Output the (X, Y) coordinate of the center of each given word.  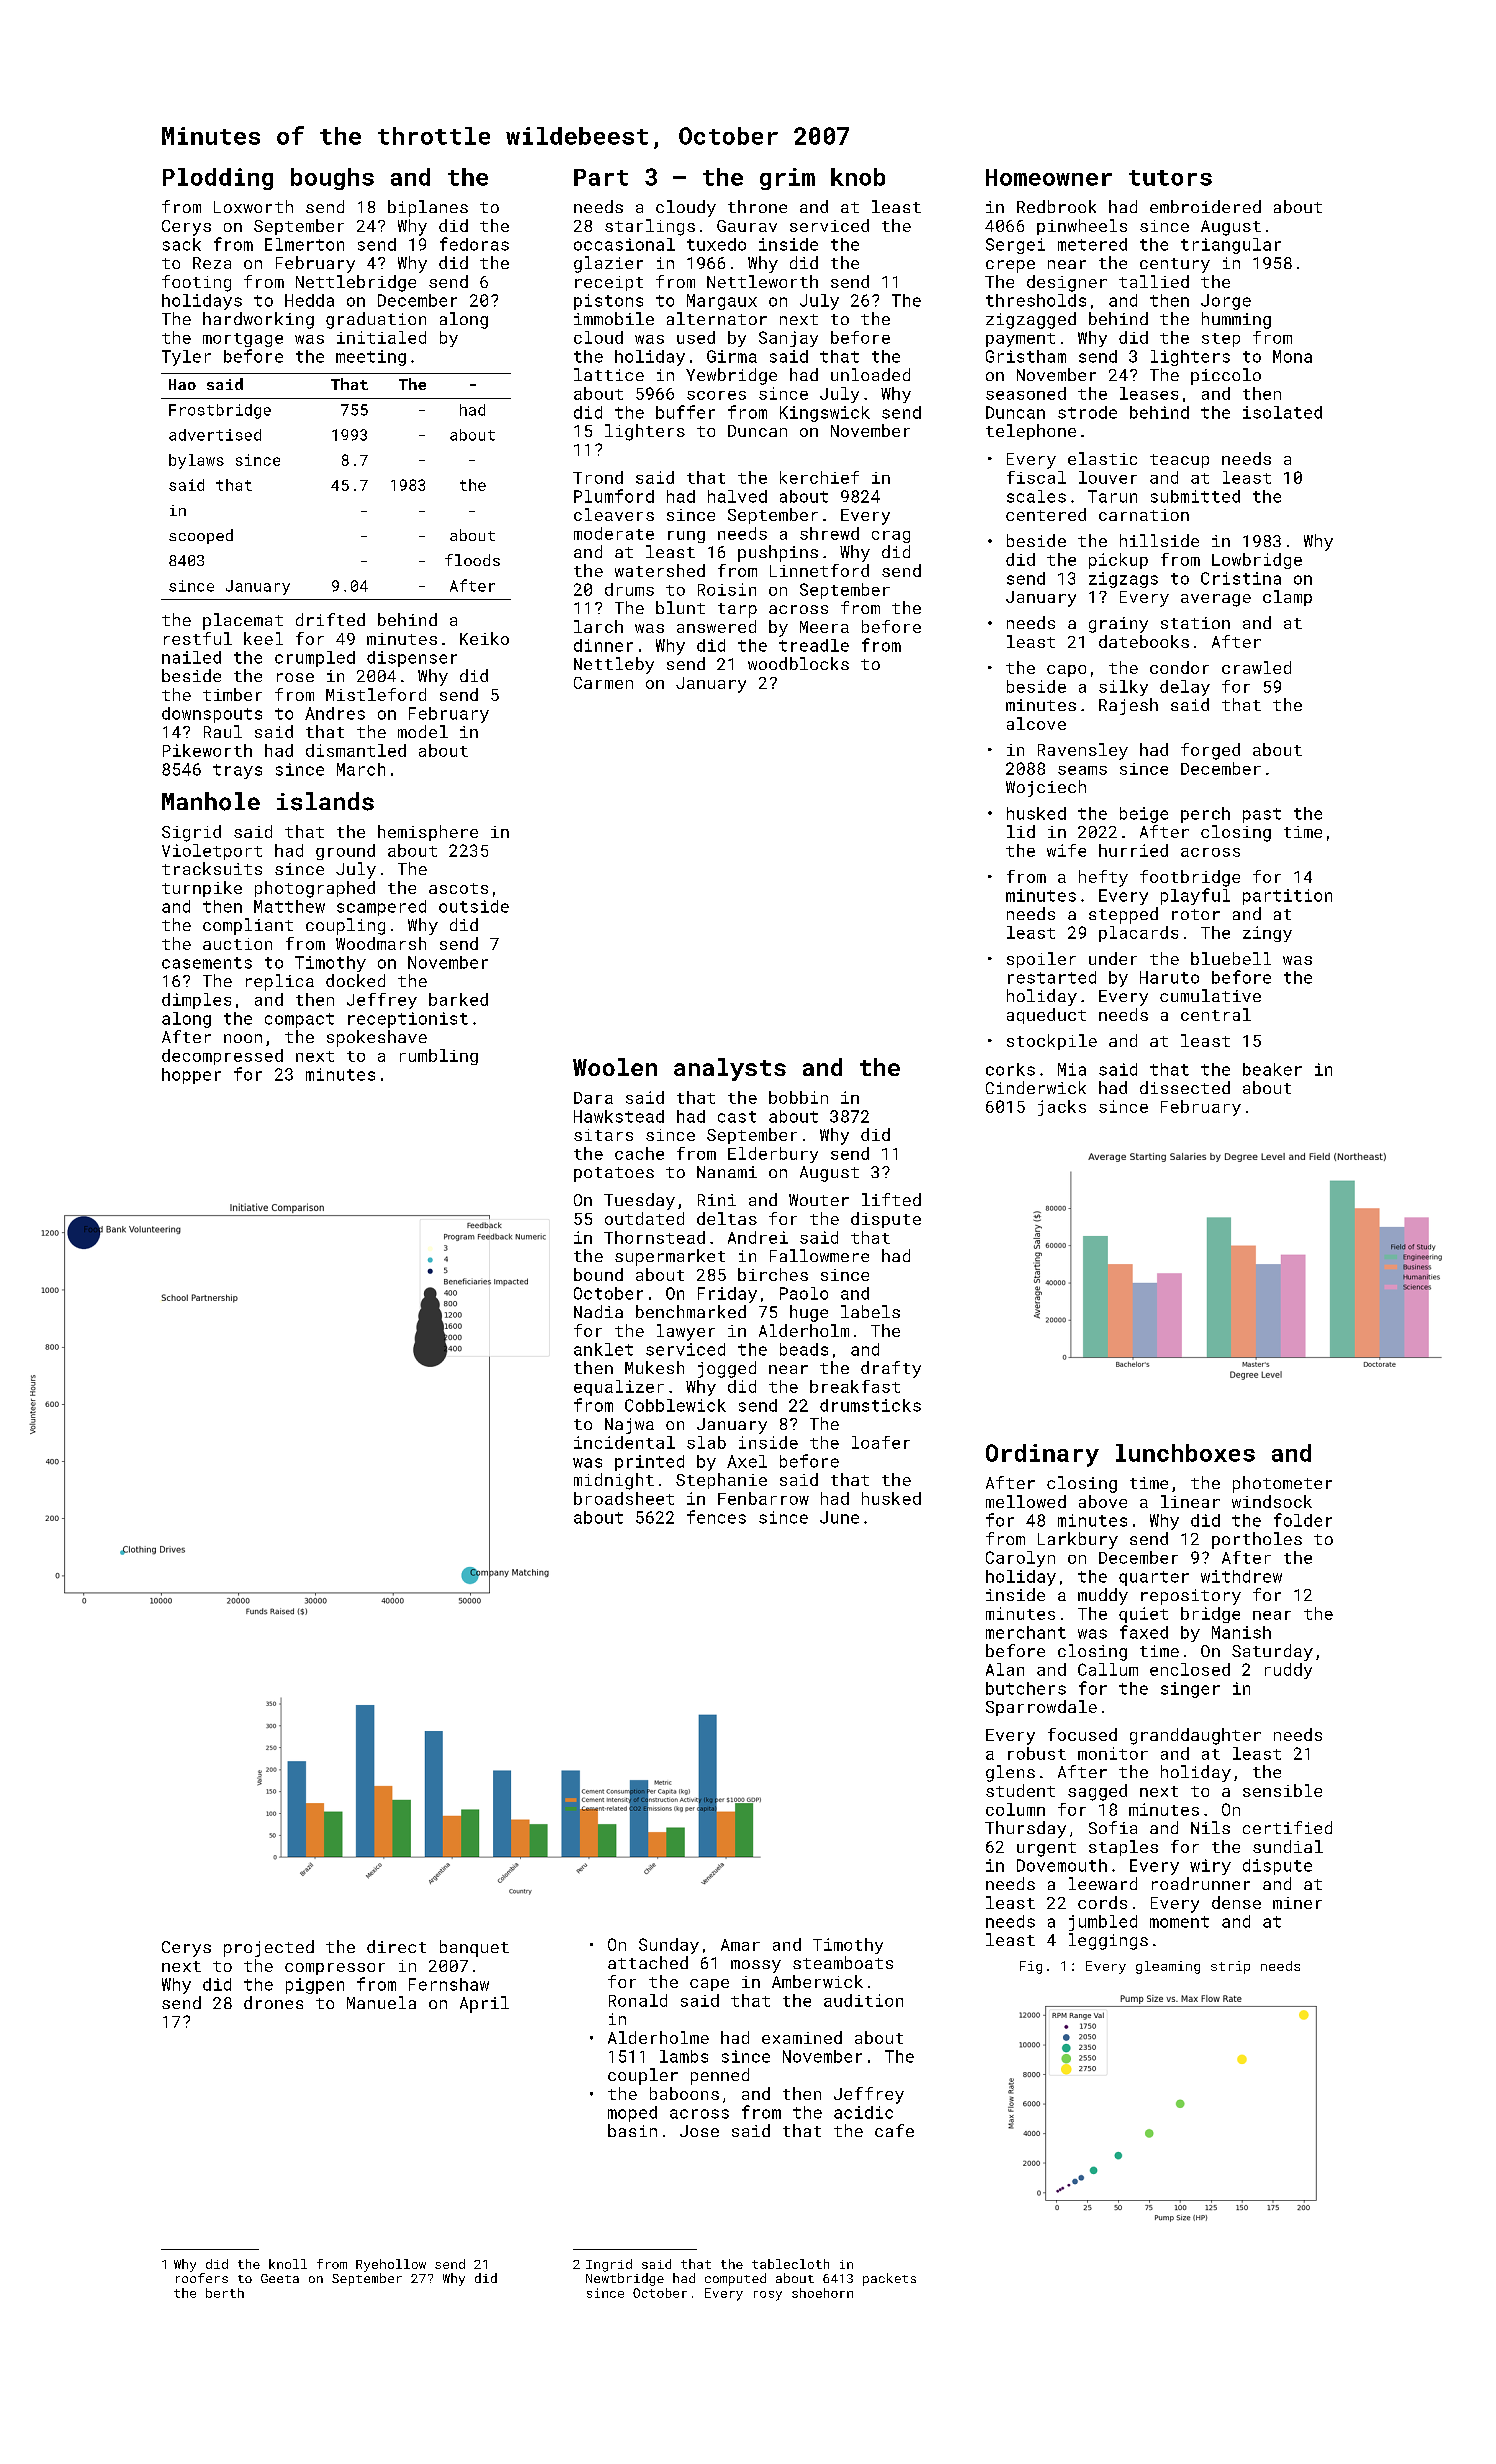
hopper (191, 1076)
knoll (288, 2264)
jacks (1062, 1108)
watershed (660, 570)
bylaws (196, 461)
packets (889, 2279)
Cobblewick (675, 1405)
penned (720, 2076)
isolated (1282, 412)
